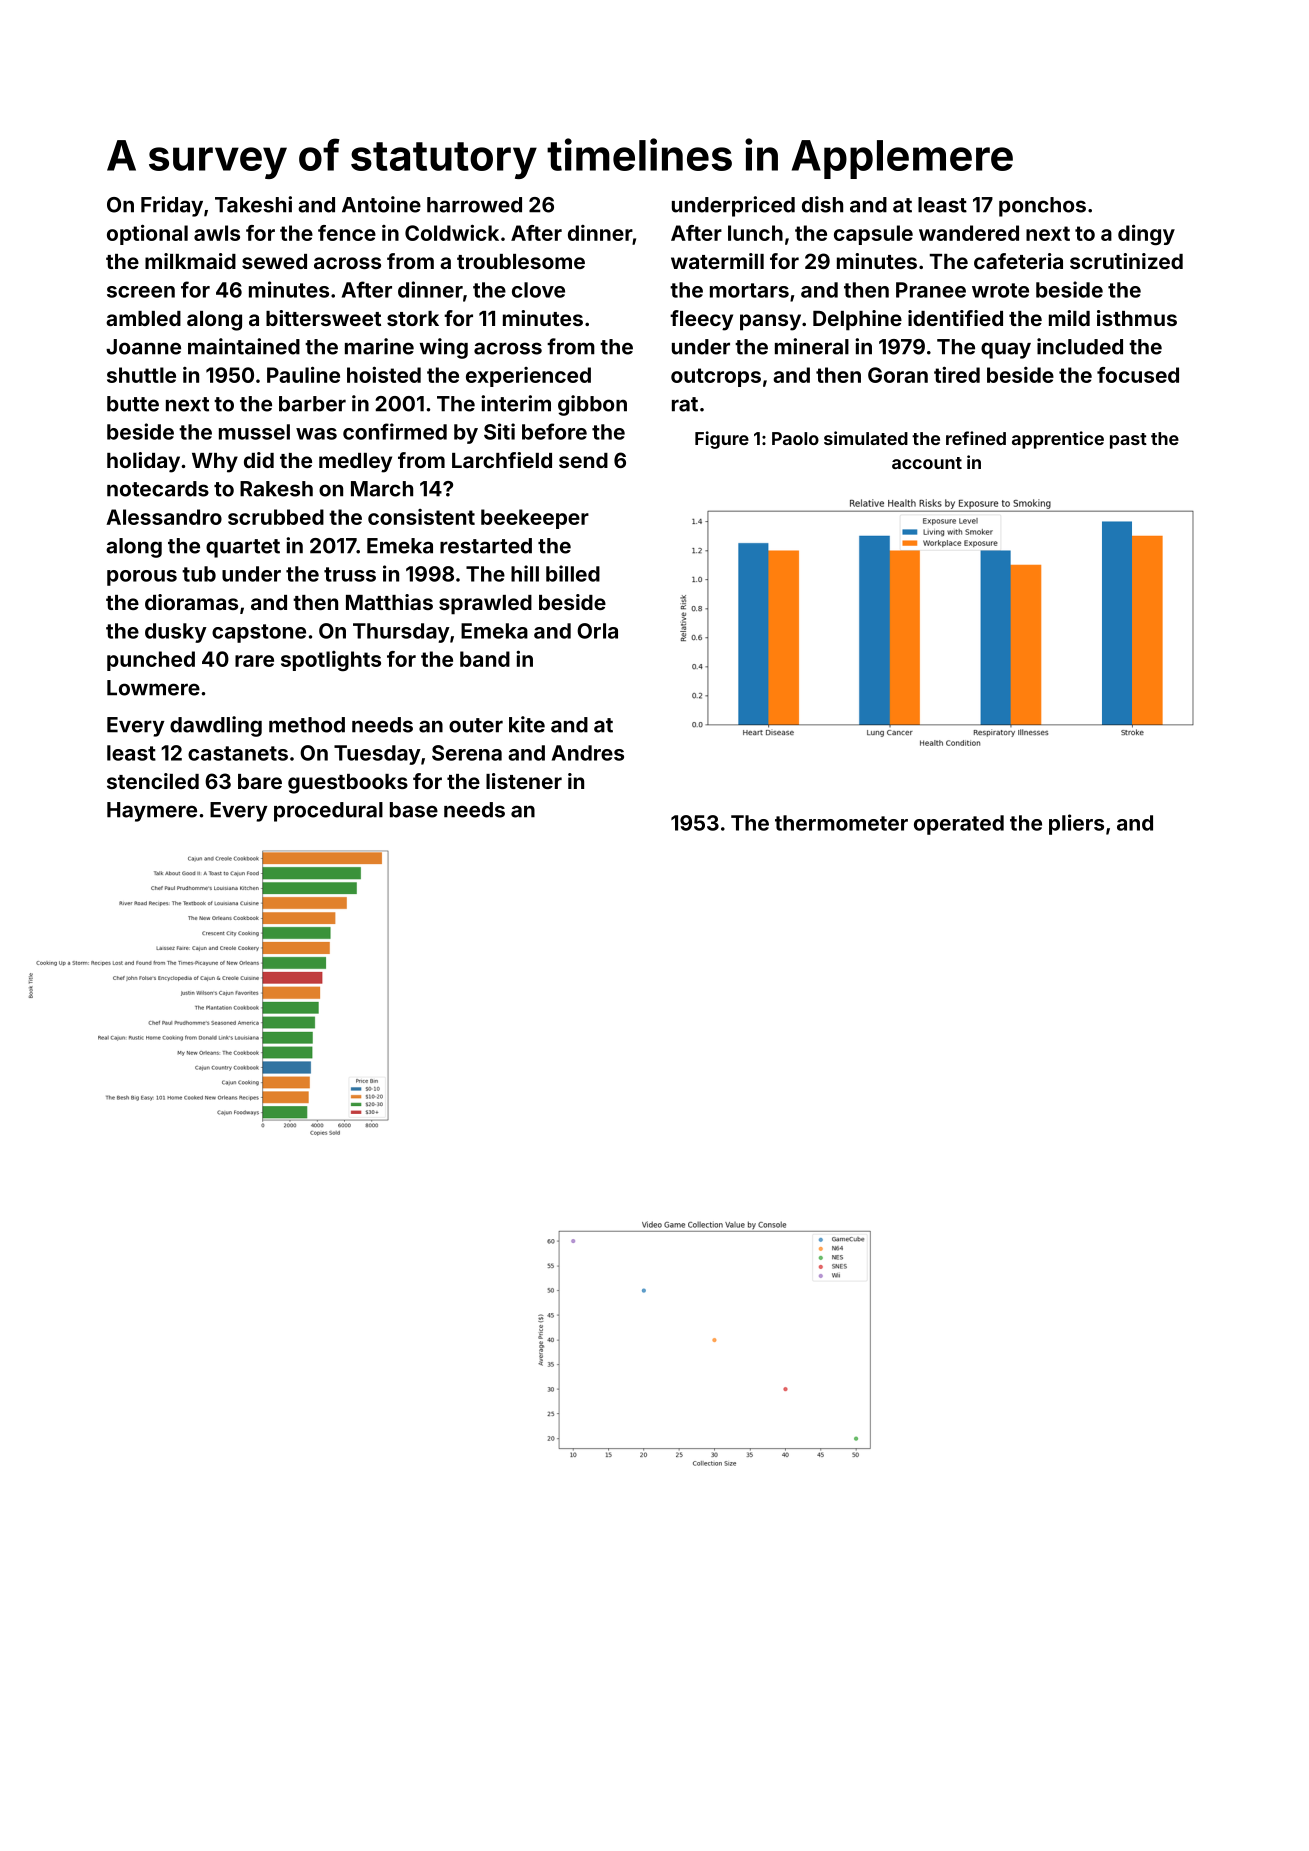 This page has height=1851, width=1309. Describe the element at coordinates (597, 631) in the page. I see `Orla` at that location.
